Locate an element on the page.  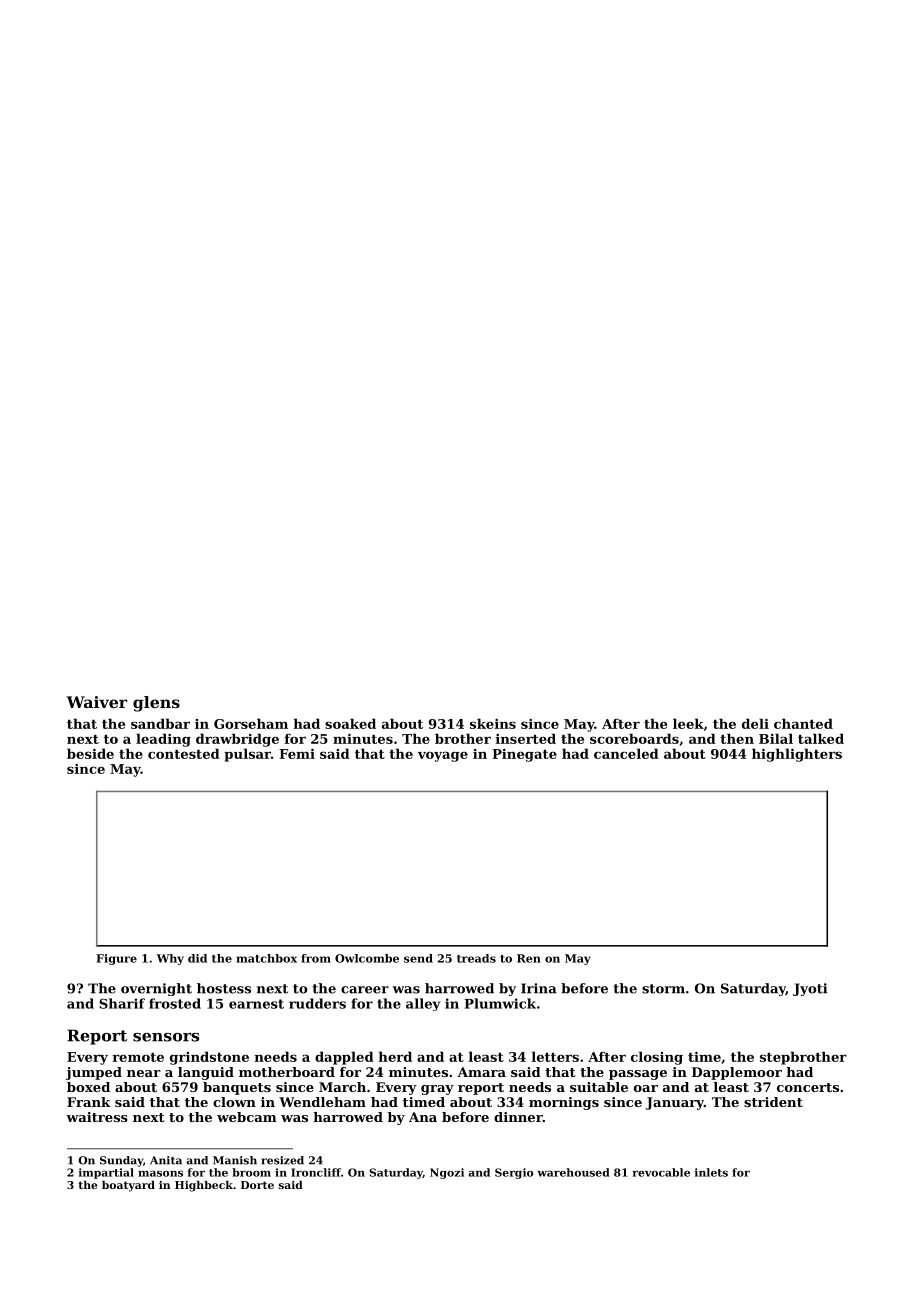
boatyard is located at coordinates (128, 1186).
